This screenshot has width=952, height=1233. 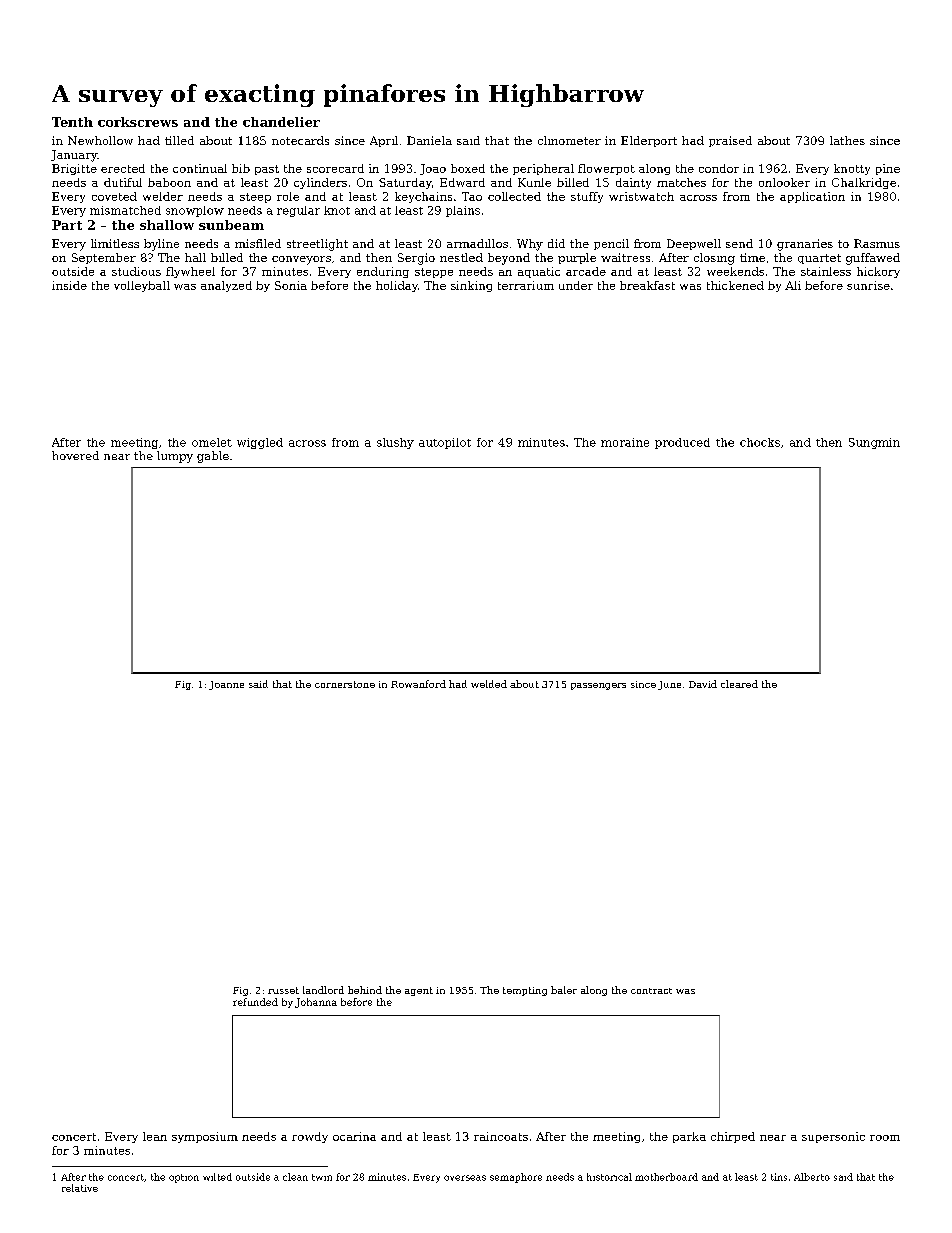 I want to click on passengers, so click(x=598, y=686).
